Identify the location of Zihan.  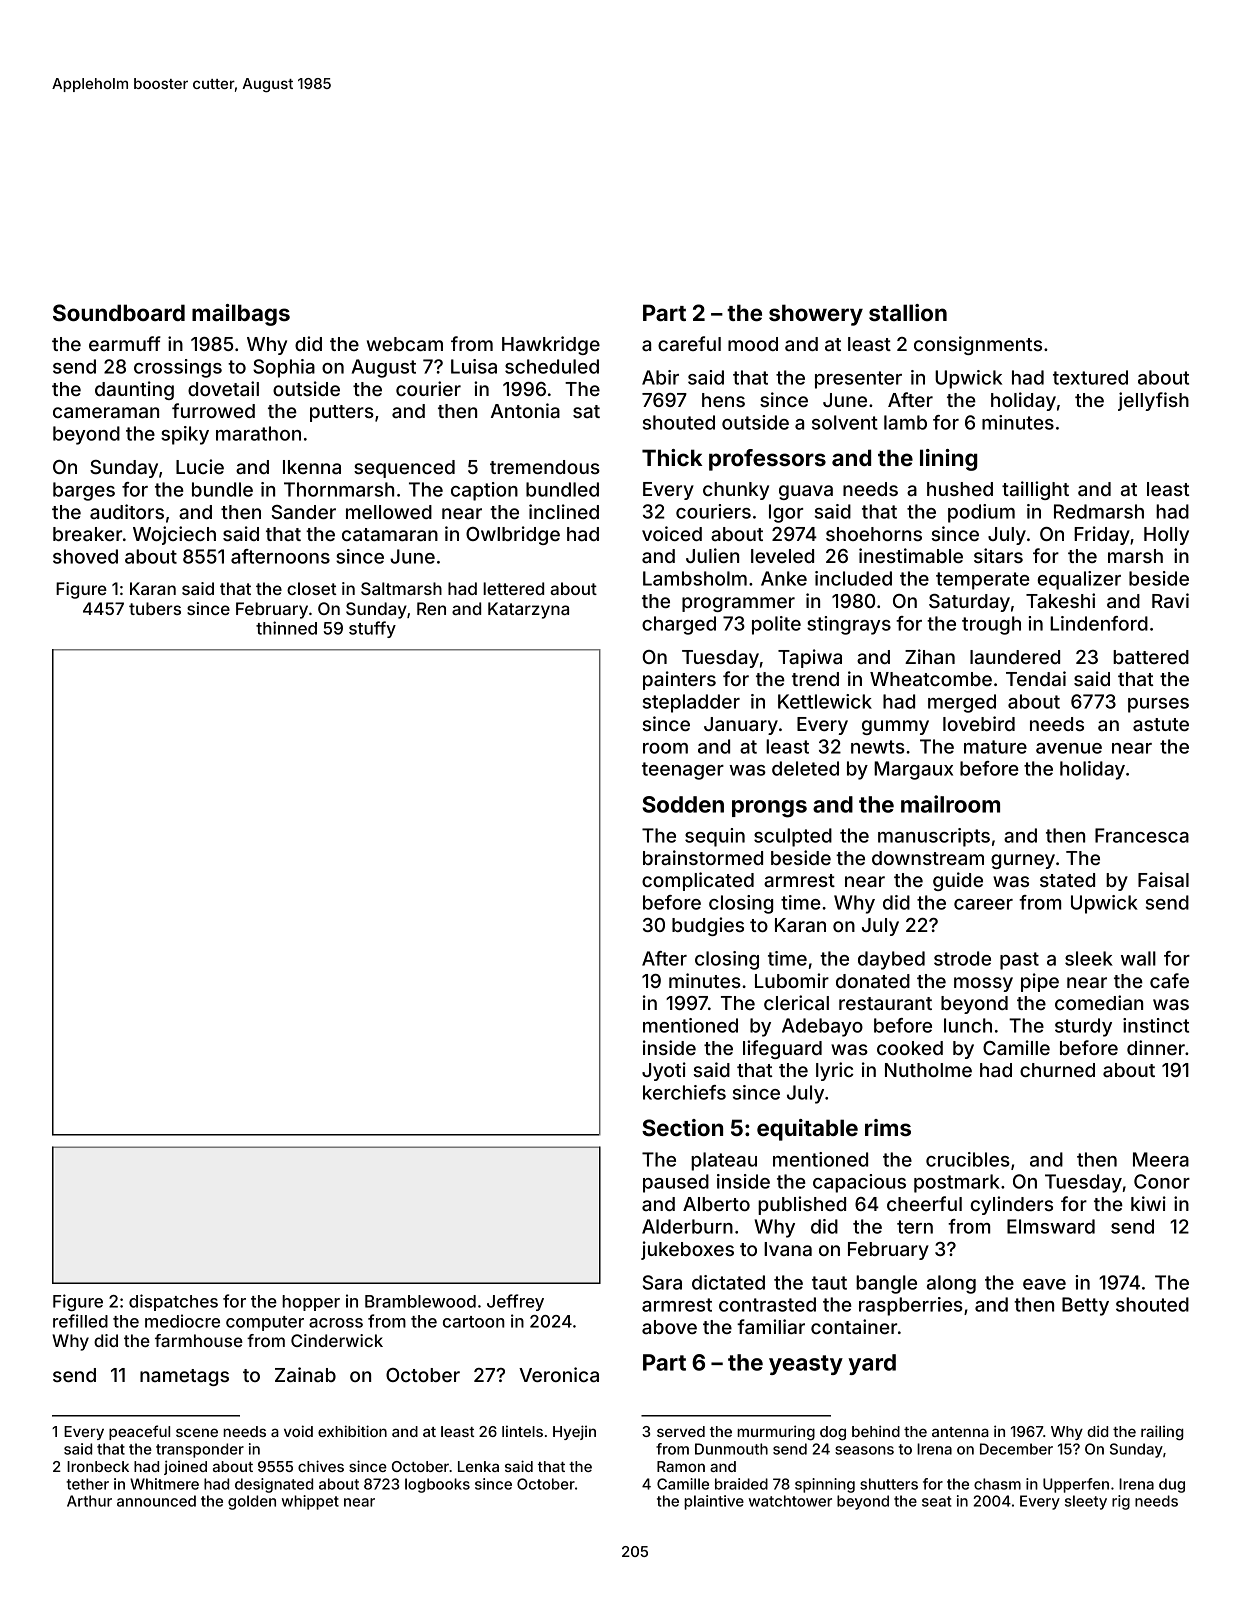
(930, 656).
